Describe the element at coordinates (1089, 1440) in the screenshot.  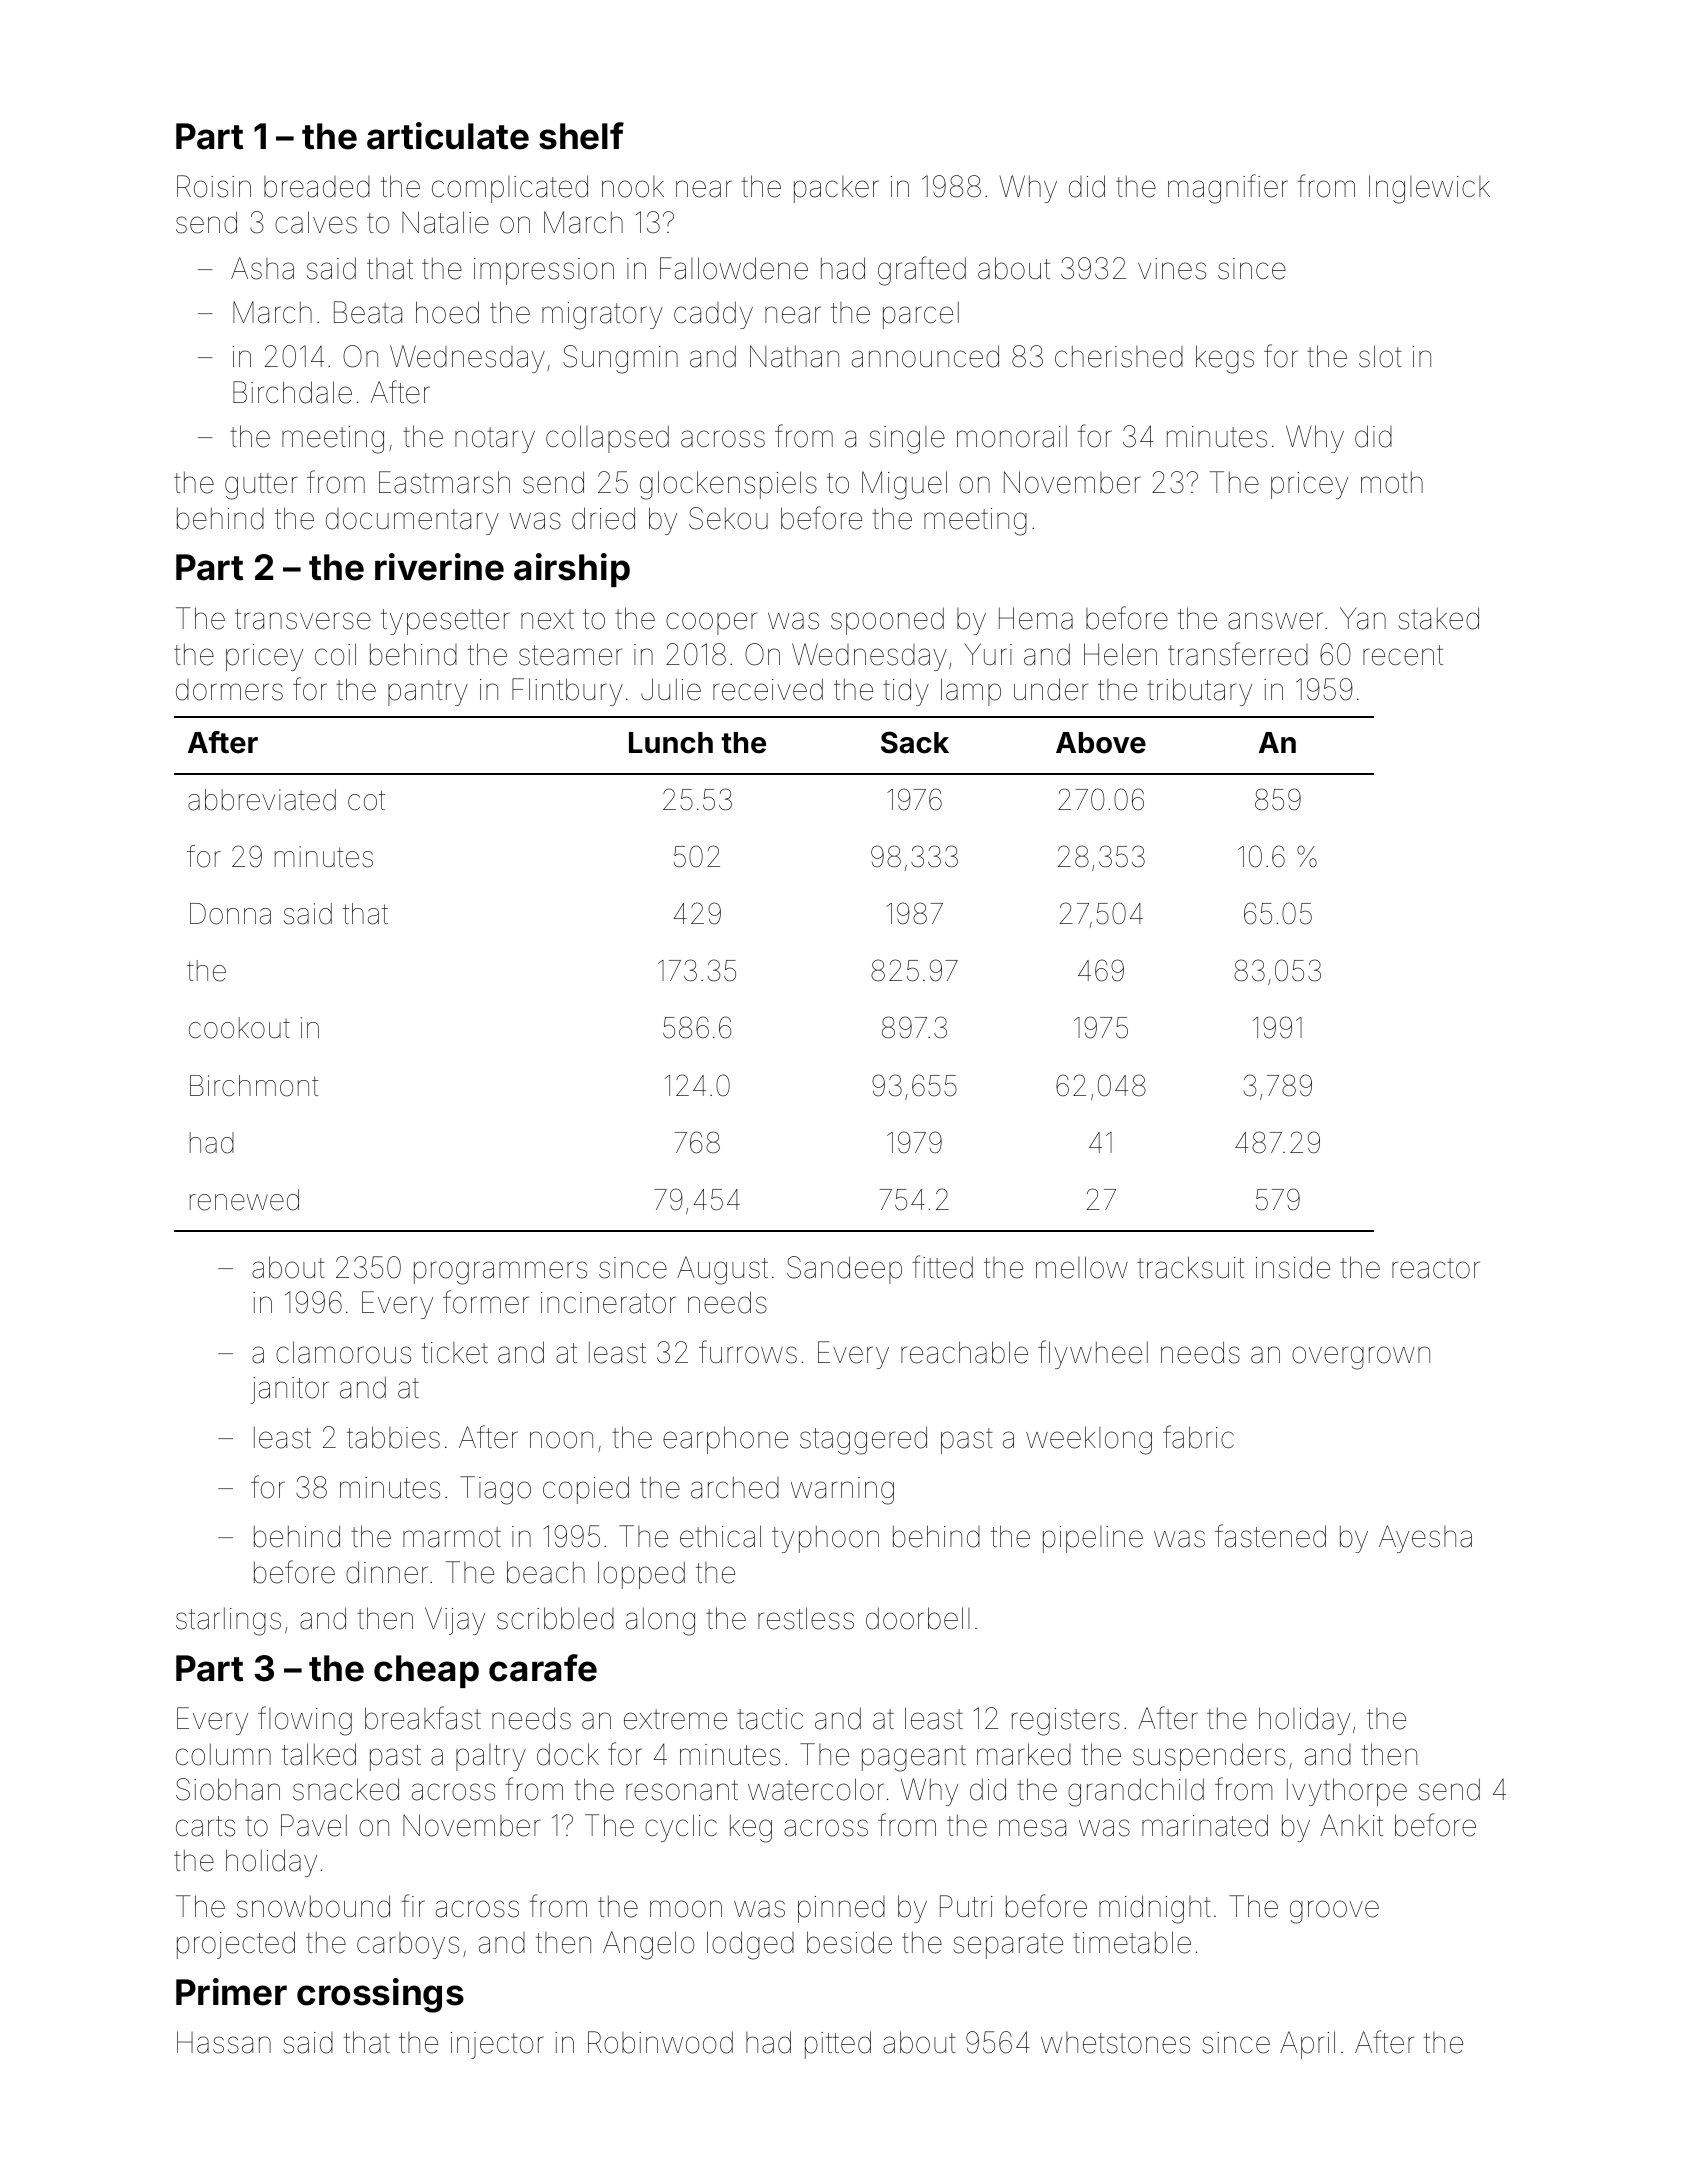
I see `weeklong` at that location.
